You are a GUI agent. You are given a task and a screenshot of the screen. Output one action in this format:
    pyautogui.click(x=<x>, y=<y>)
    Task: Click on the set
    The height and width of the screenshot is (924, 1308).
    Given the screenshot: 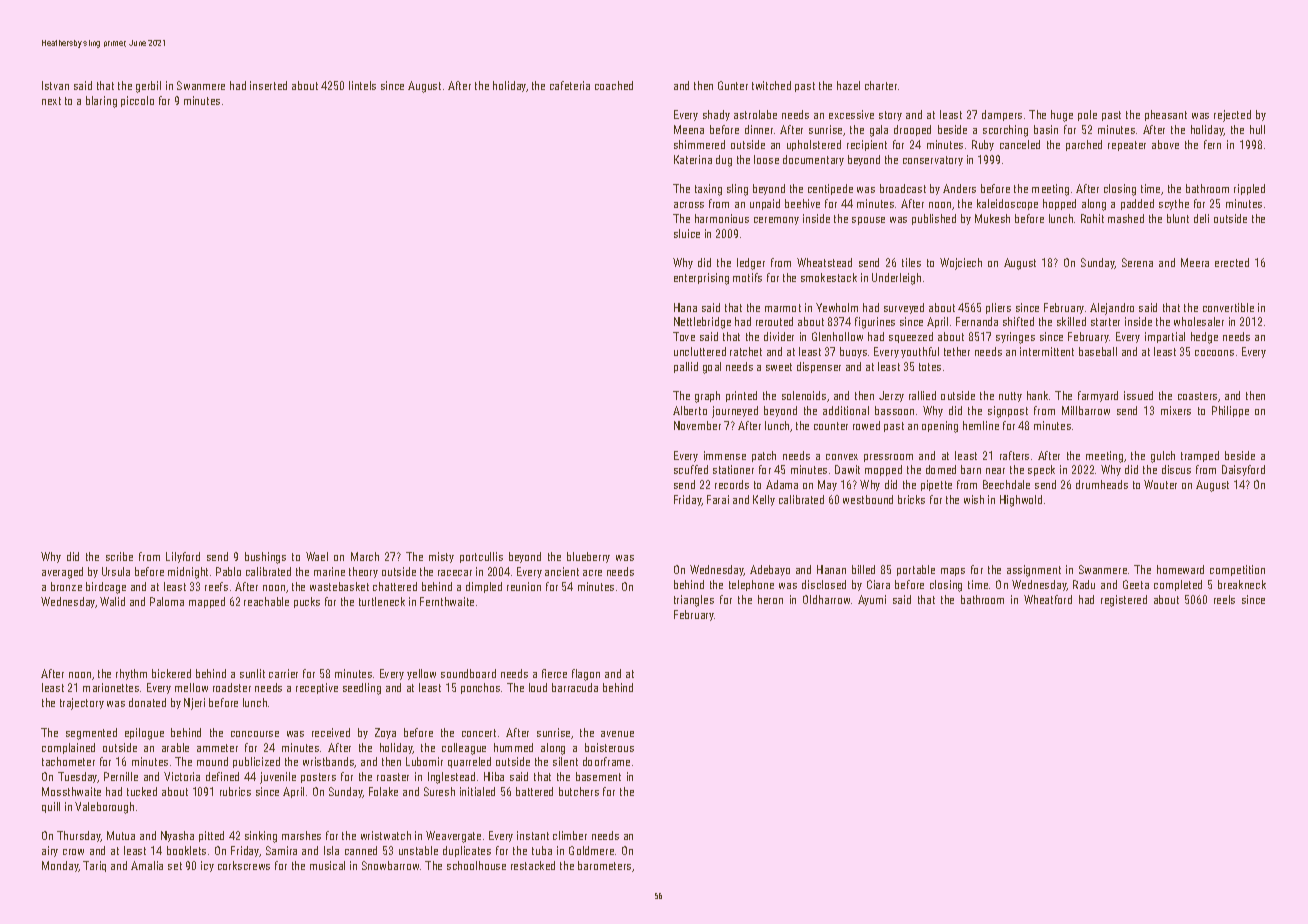 What is the action you would take?
    pyautogui.click(x=175, y=866)
